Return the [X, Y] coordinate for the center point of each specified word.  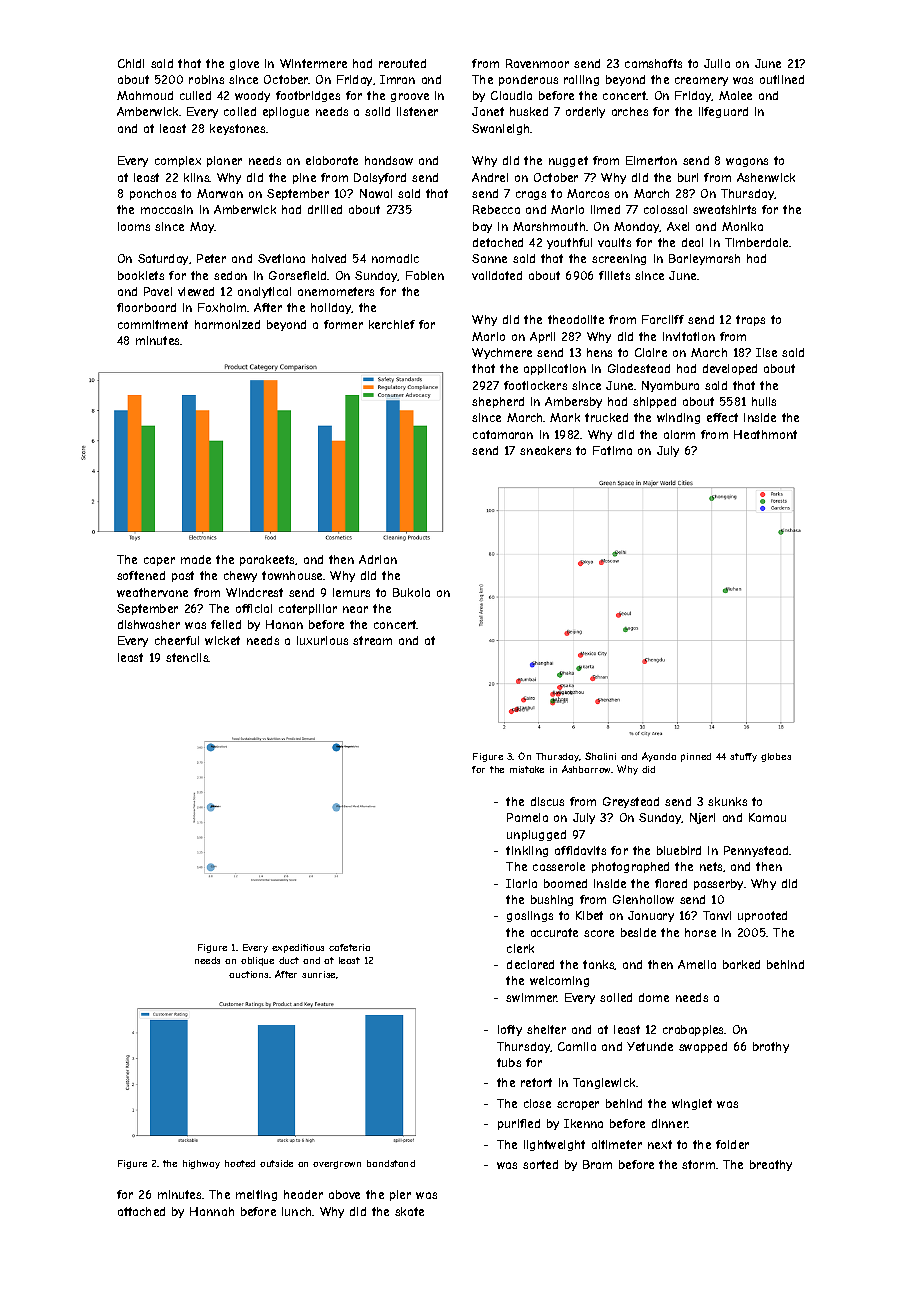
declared [530, 964]
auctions [248, 974]
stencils [187, 657]
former [343, 324]
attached [141, 1211]
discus [547, 801]
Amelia [697, 964]
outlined [782, 79]
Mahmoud [145, 95]
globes [776, 757]
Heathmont [765, 434]
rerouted [402, 63]
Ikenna [583, 1123]
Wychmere [502, 353]
